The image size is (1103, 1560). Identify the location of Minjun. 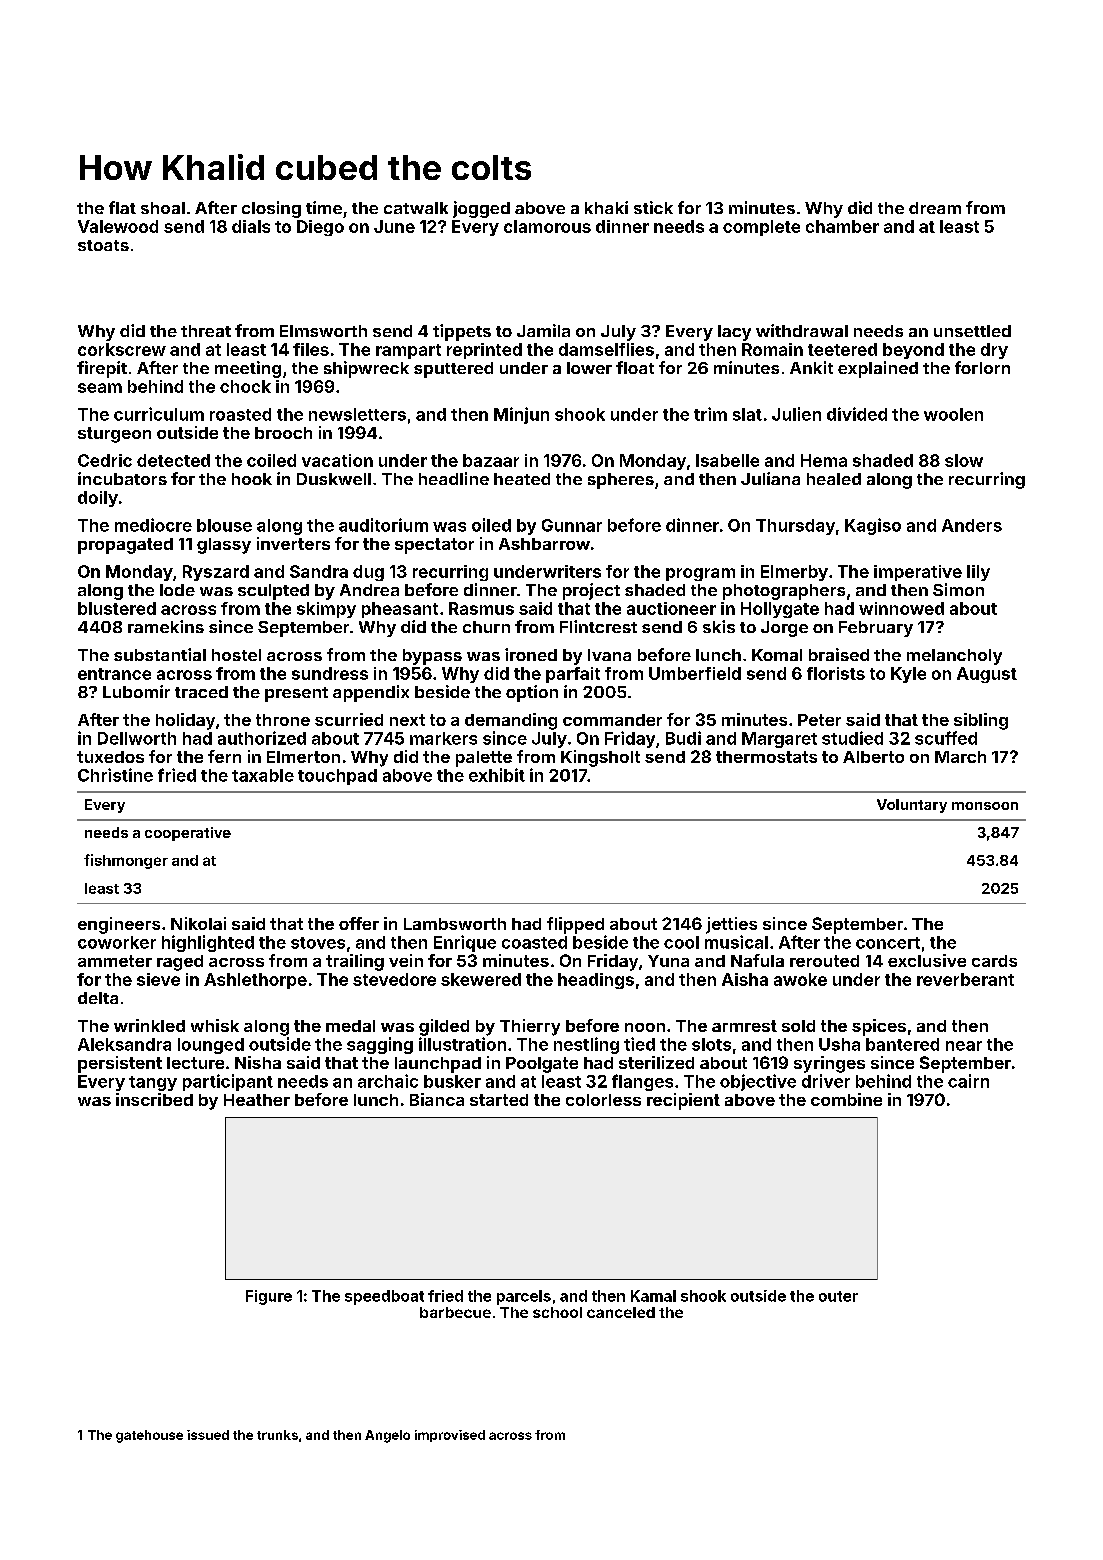
(521, 415).
